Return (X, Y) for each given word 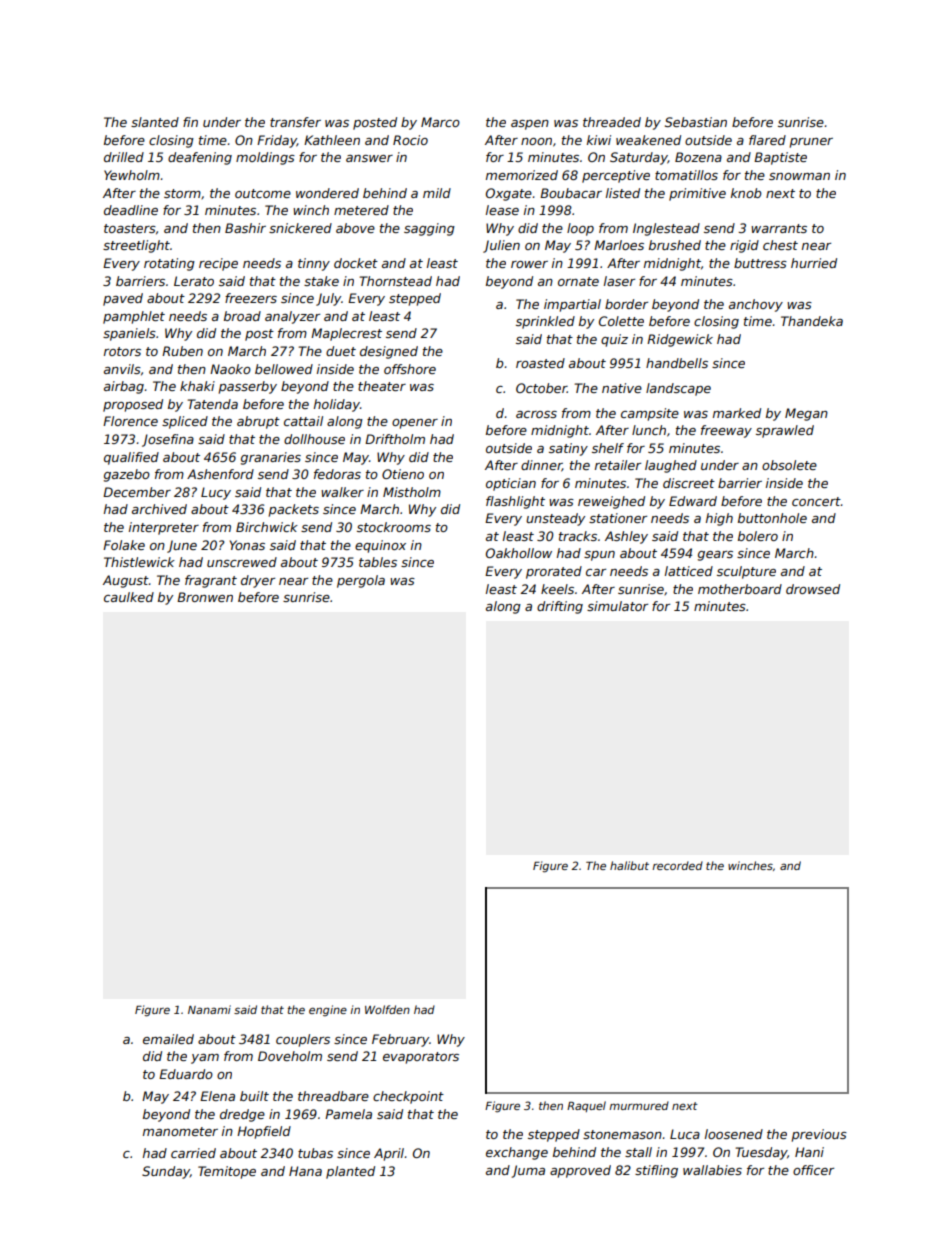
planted (350, 1172)
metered (361, 210)
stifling (656, 1171)
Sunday (166, 1172)
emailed (168, 1039)
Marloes (619, 245)
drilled (124, 157)
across (536, 414)
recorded (677, 865)
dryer (258, 581)
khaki (197, 386)
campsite (650, 414)
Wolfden (387, 1009)
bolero (758, 536)
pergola (361, 581)
